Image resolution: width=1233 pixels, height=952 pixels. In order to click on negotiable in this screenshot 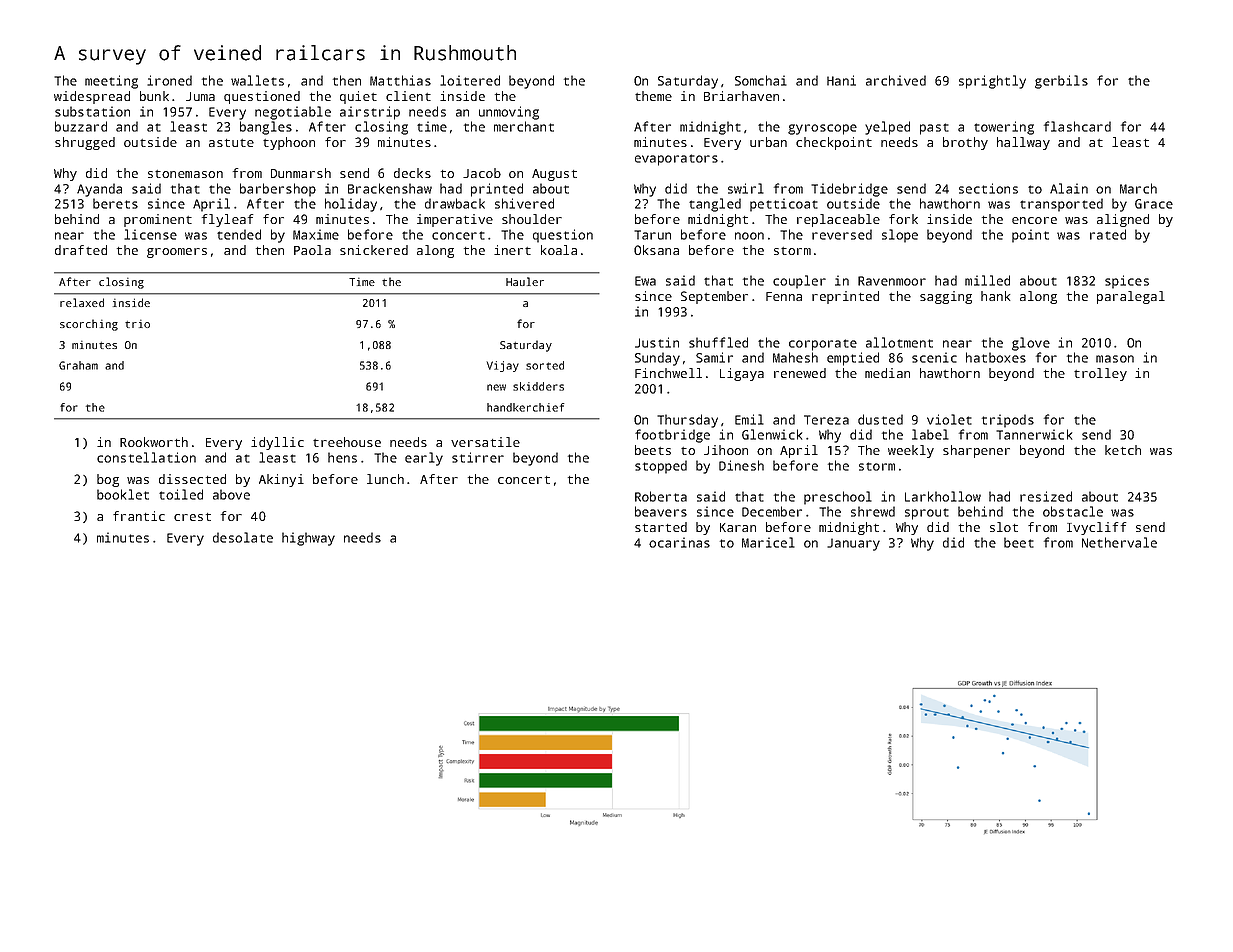, I will do `click(293, 113)`.
